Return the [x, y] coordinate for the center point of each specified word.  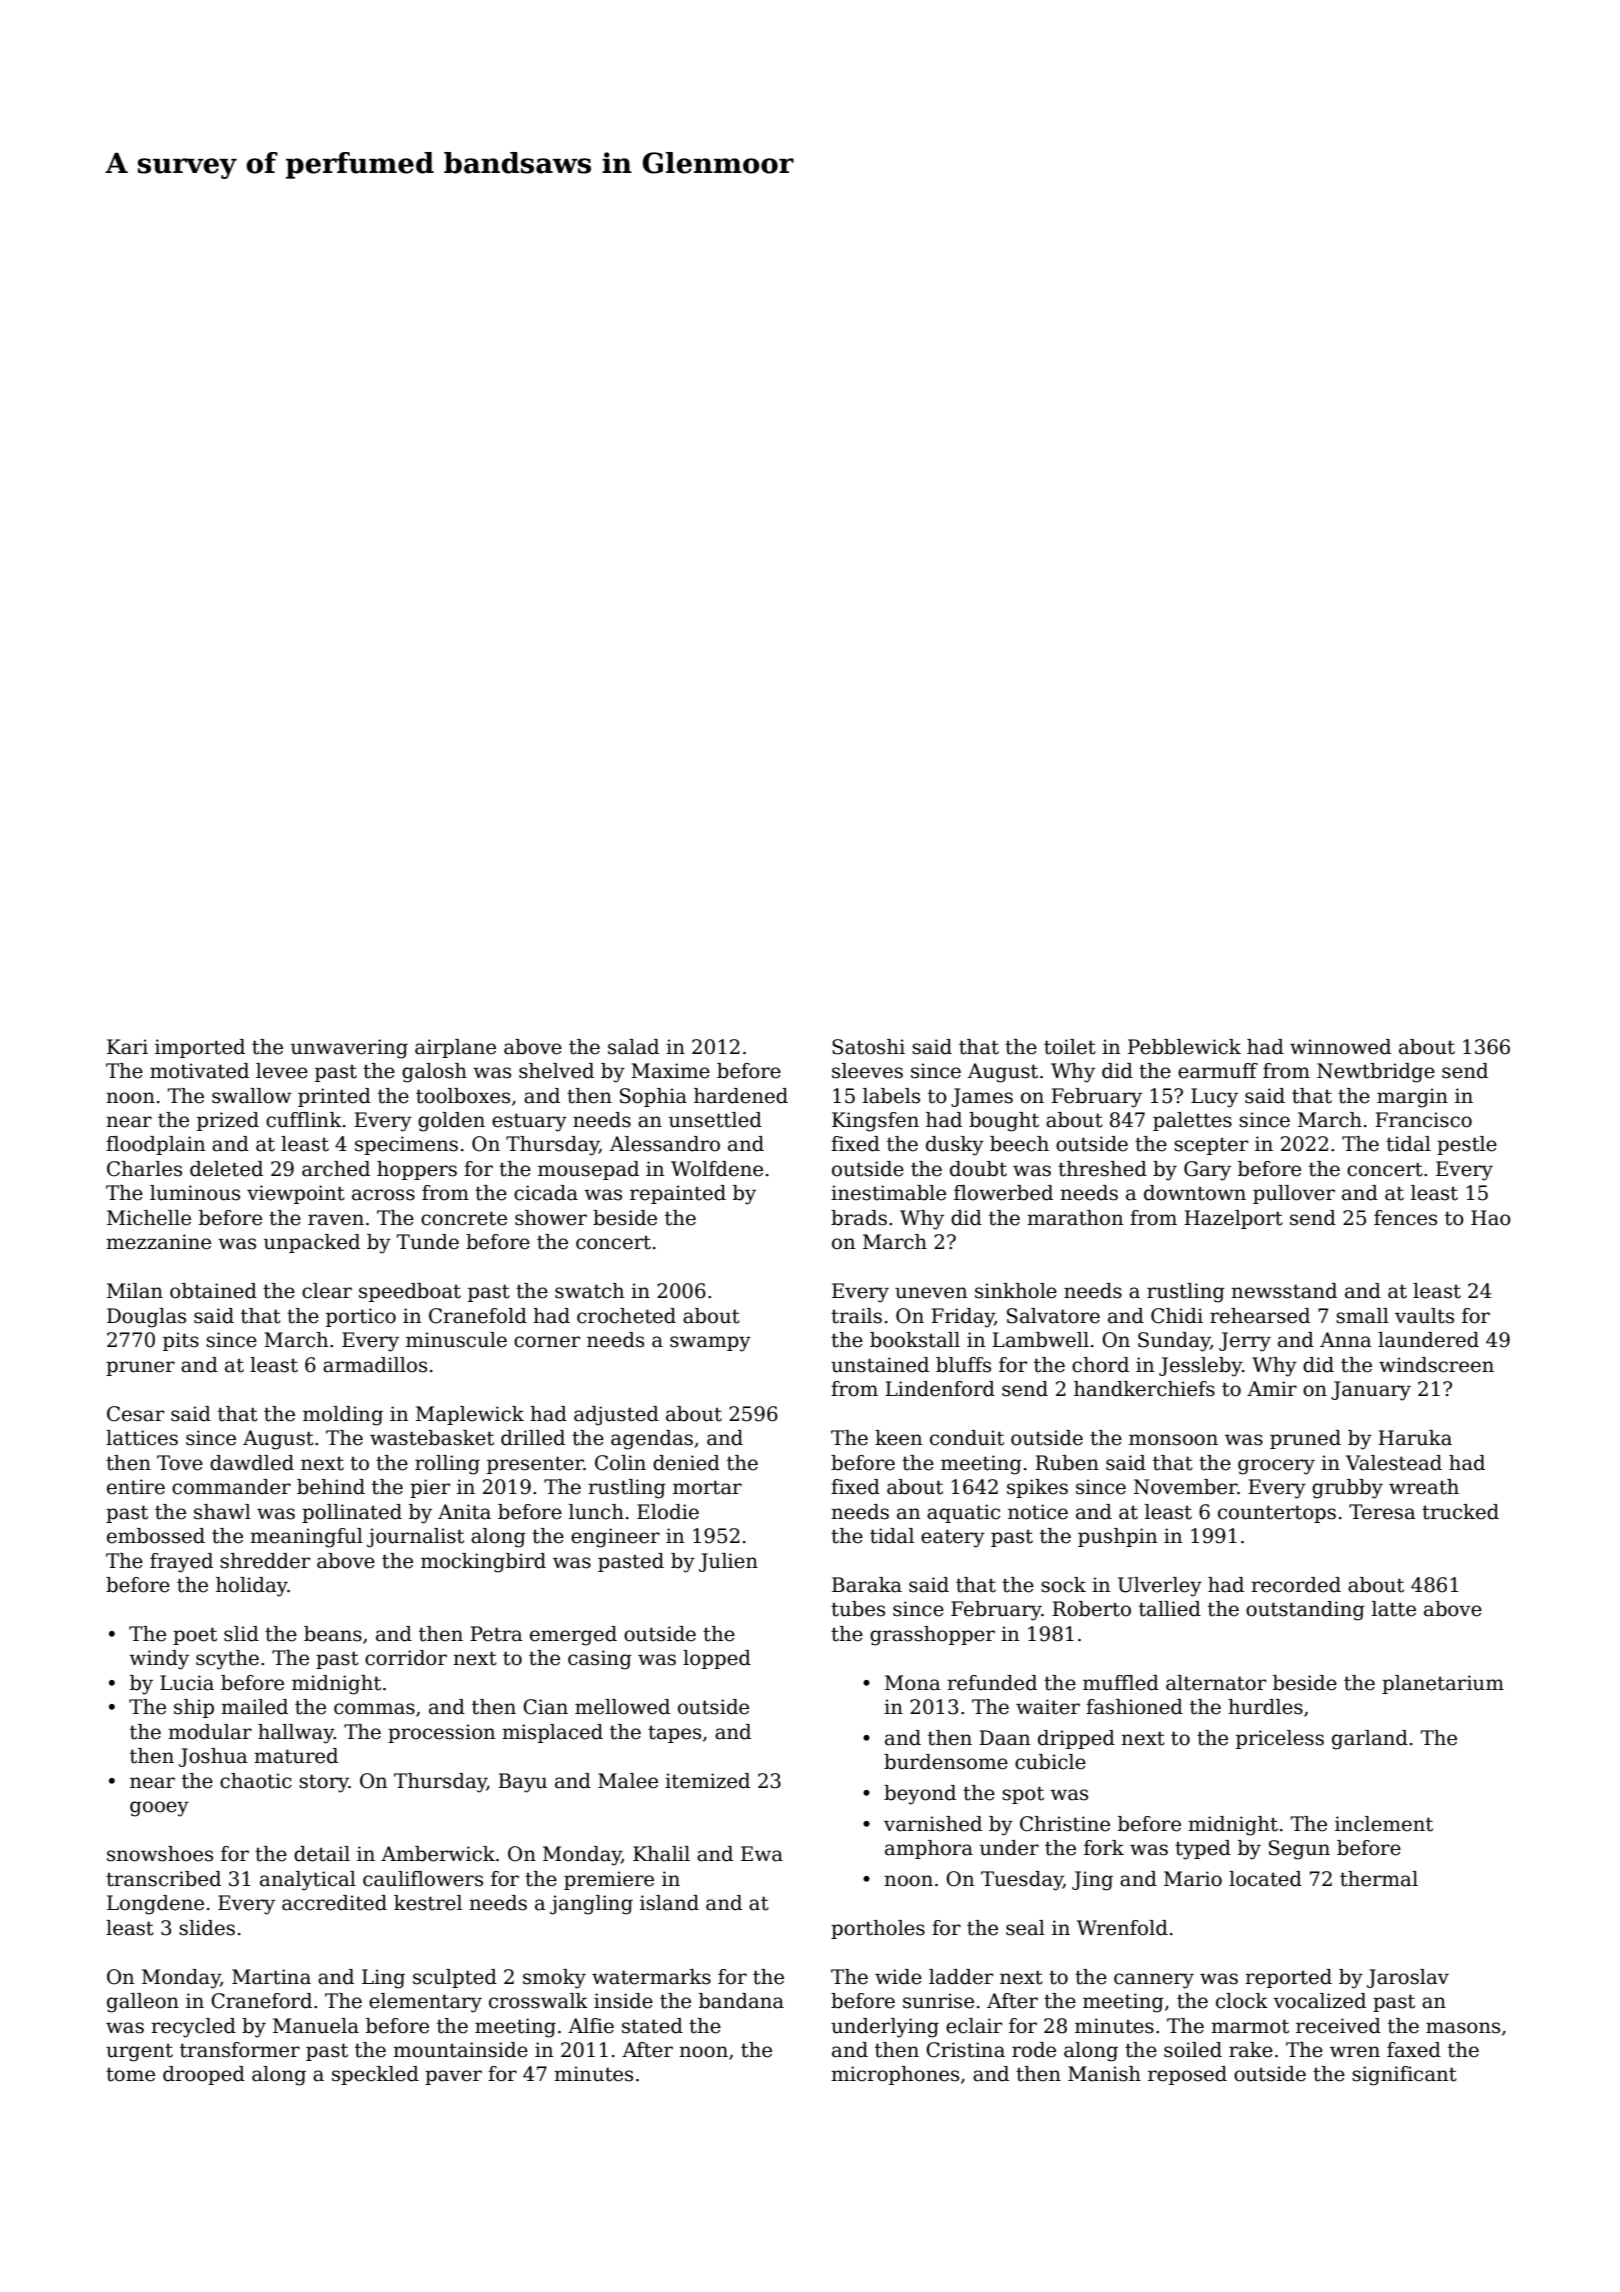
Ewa [762, 1854]
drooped [204, 2075]
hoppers [417, 1170]
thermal [1379, 1879]
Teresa [1382, 1512]
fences [1405, 1218]
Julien [728, 1562]
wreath [1424, 1487]
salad [633, 1047]
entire [136, 1487]
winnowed [1340, 1047]
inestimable [888, 1193]
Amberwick [438, 1854]
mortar [707, 1487]
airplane [455, 1048]
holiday [252, 1587]
